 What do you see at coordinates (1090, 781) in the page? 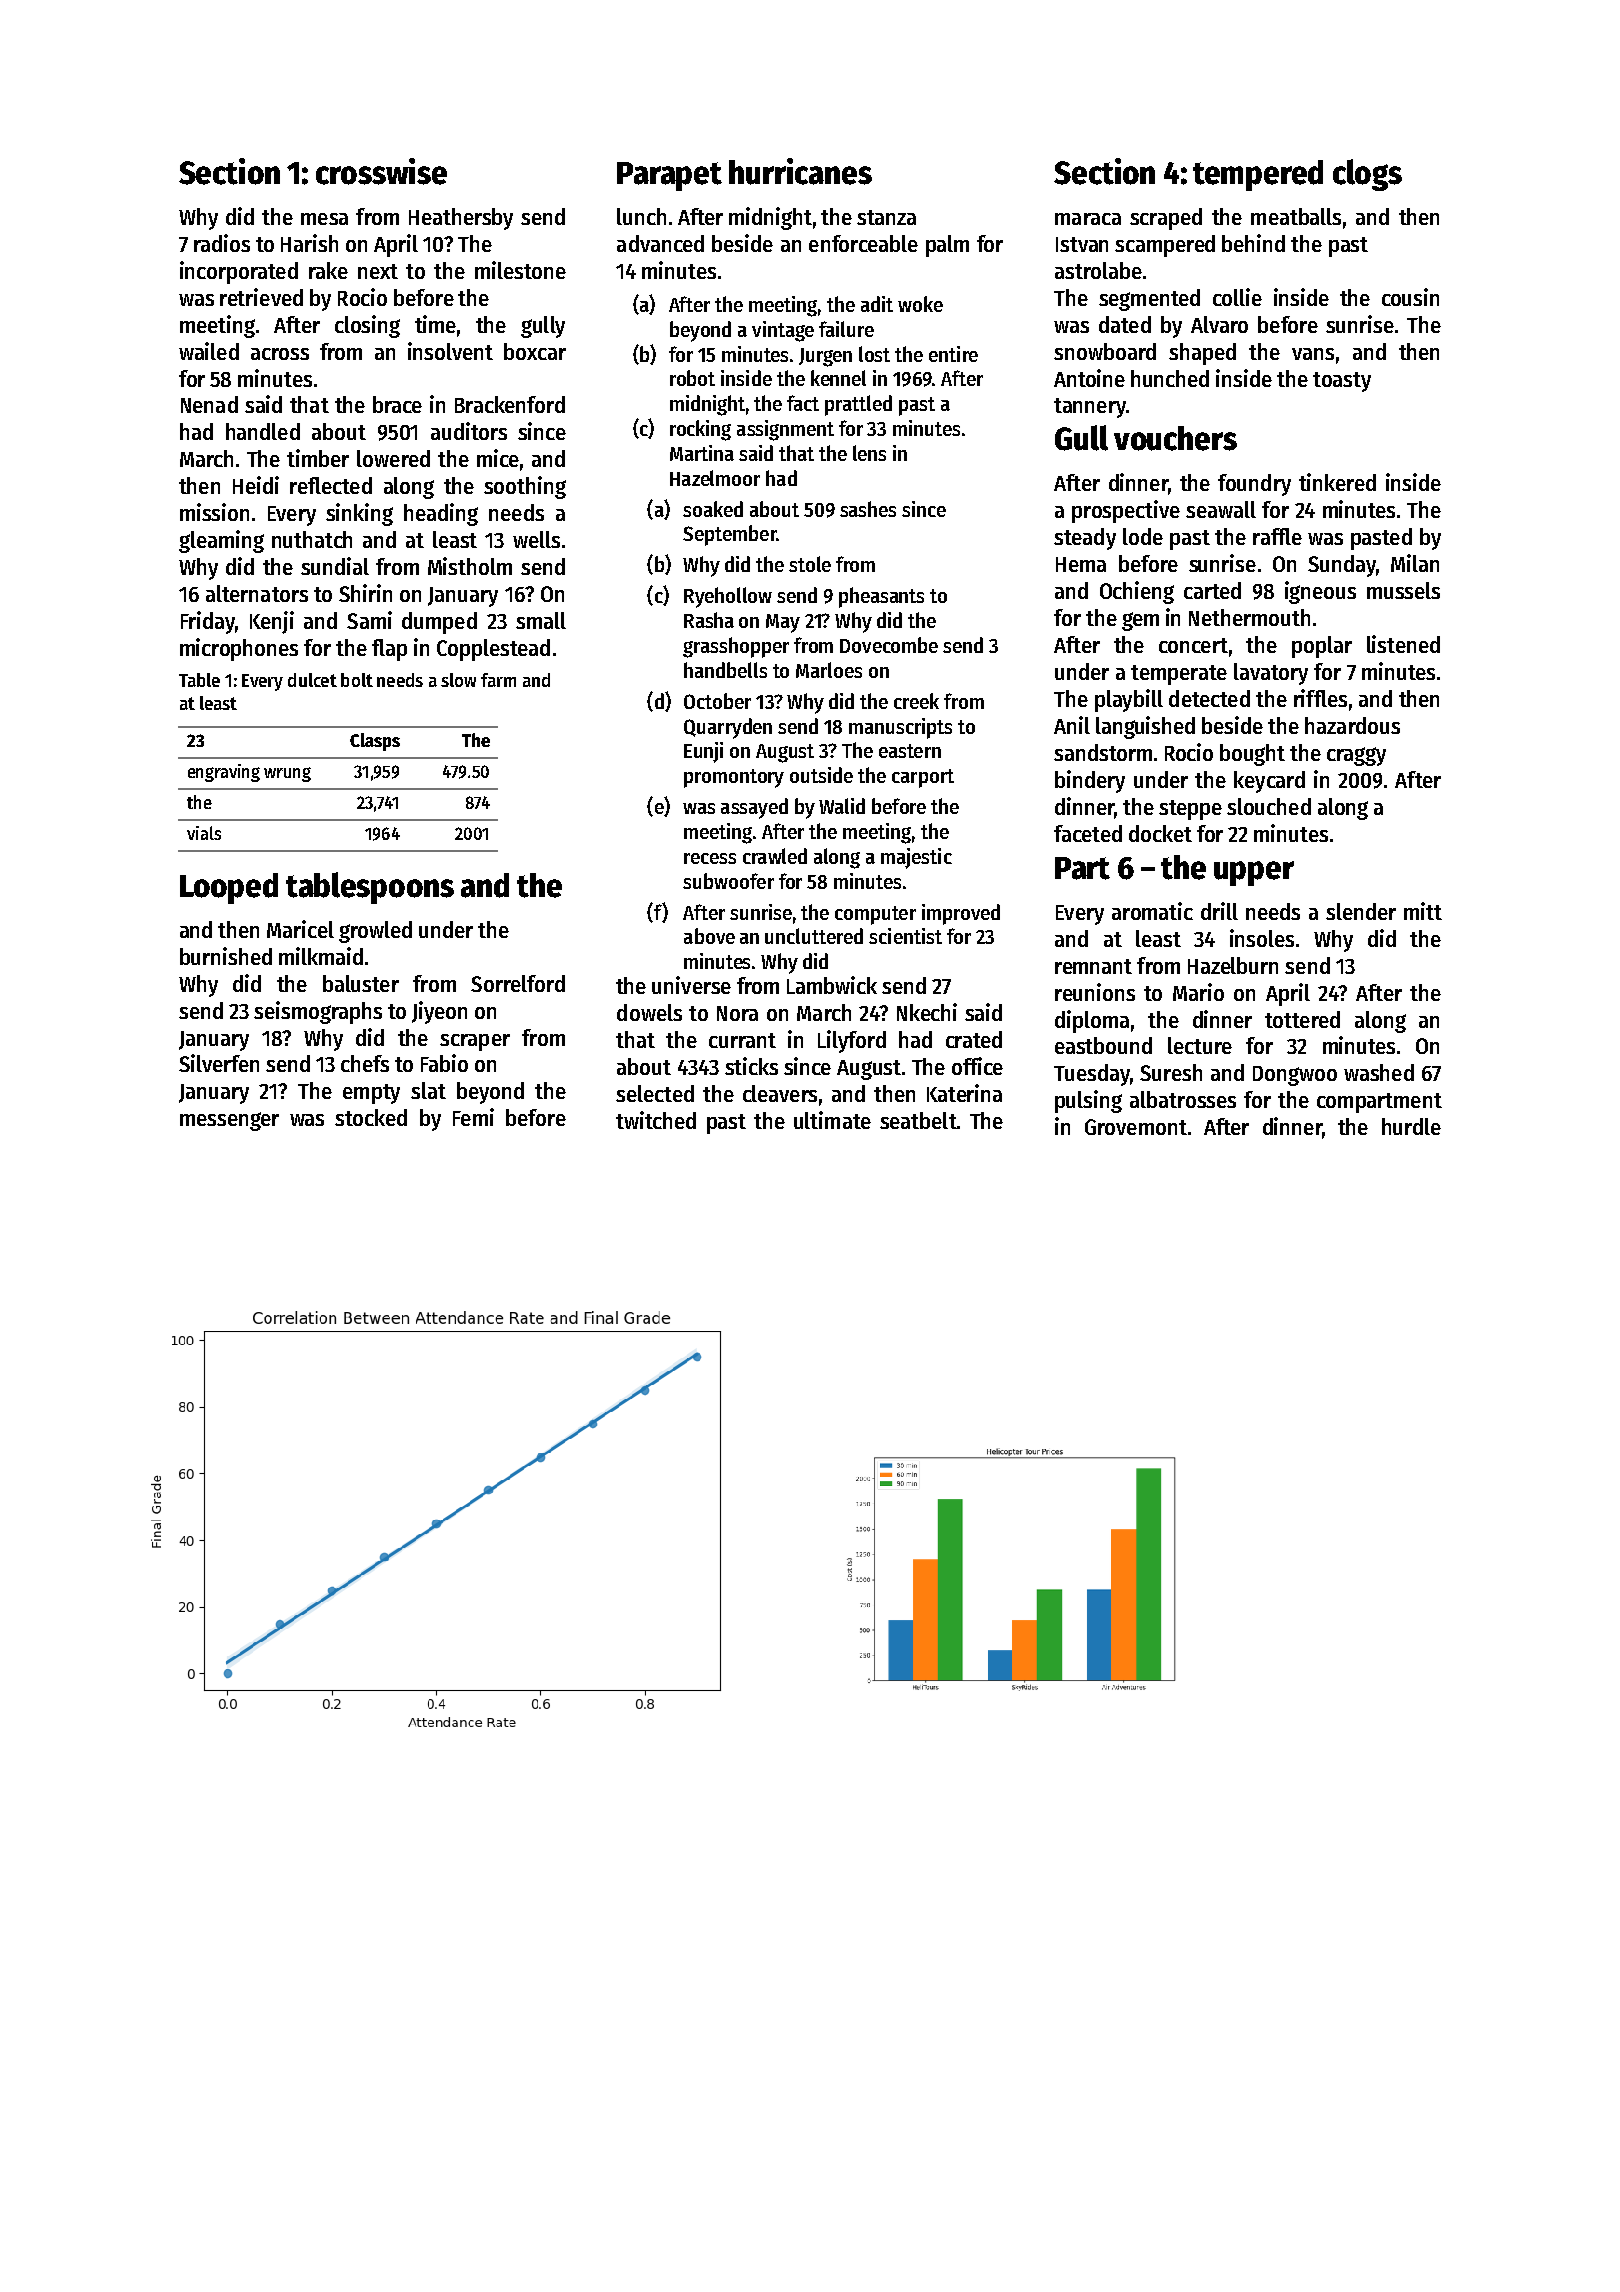
I see `bindery` at bounding box center [1090, 781].
